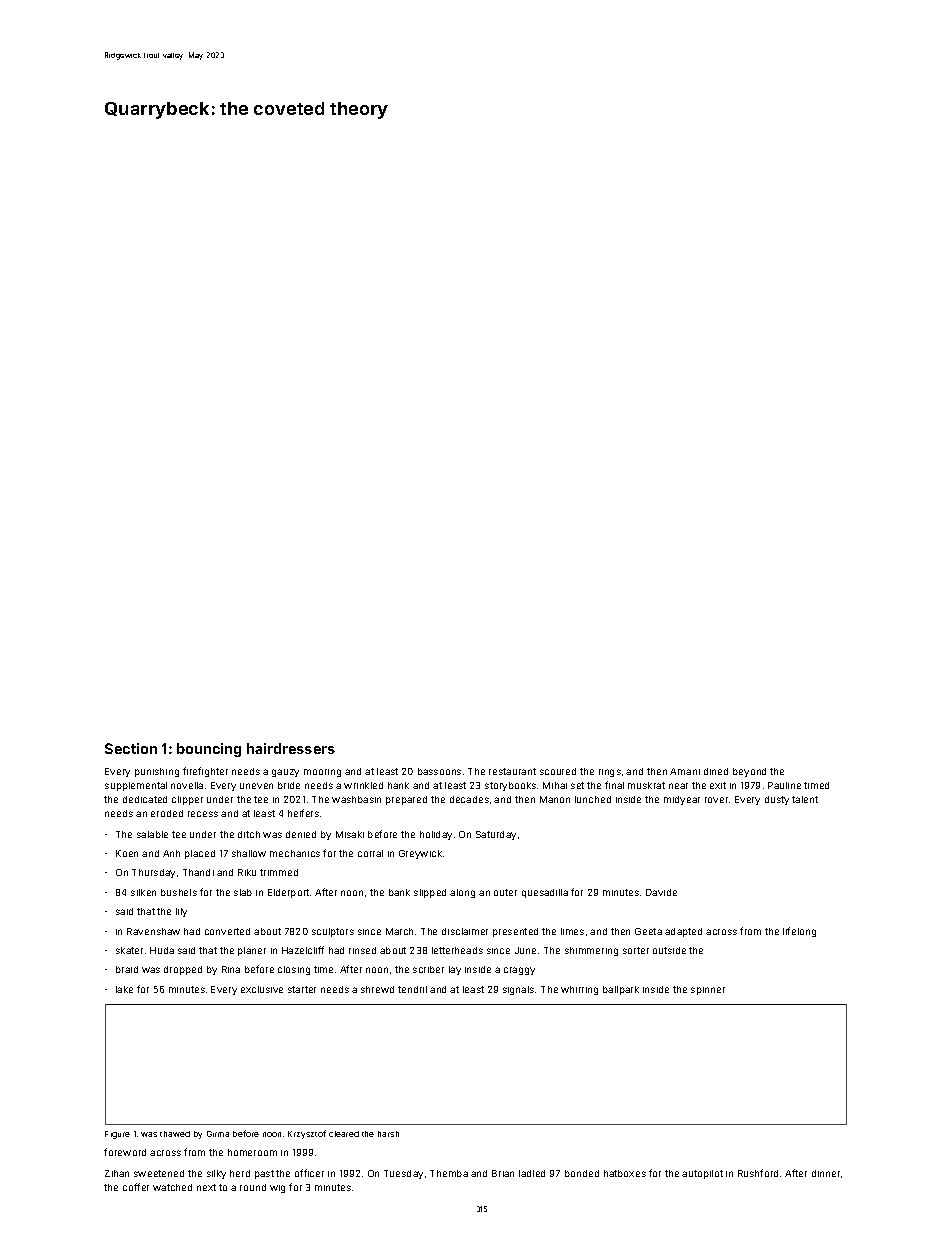 Image resolution: width=952 pixels, height=1233 pixels. I want to click on tendril, so click(412, 989).
